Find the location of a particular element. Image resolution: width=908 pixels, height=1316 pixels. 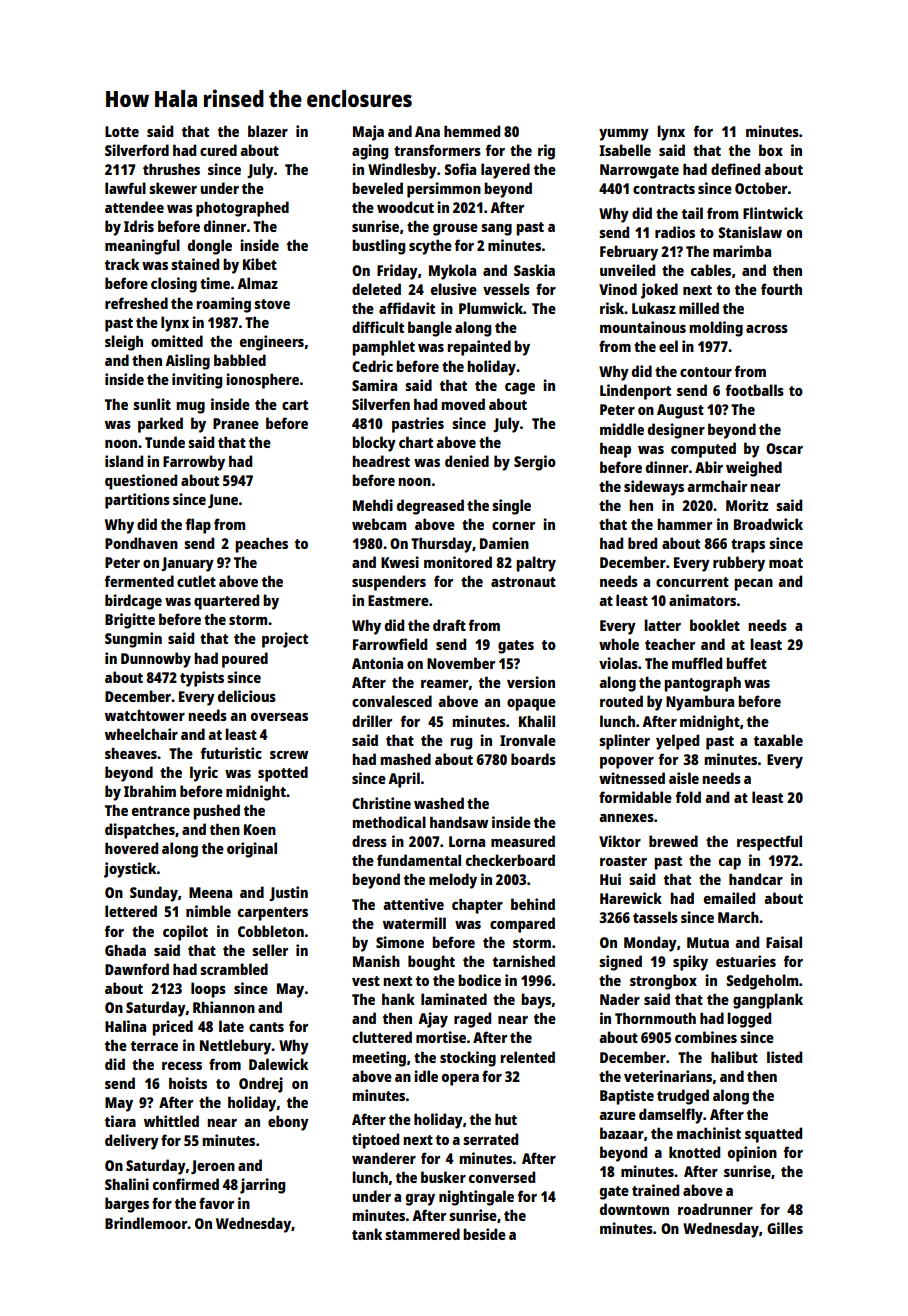

Khalil is located at coordinates (537, 721).
